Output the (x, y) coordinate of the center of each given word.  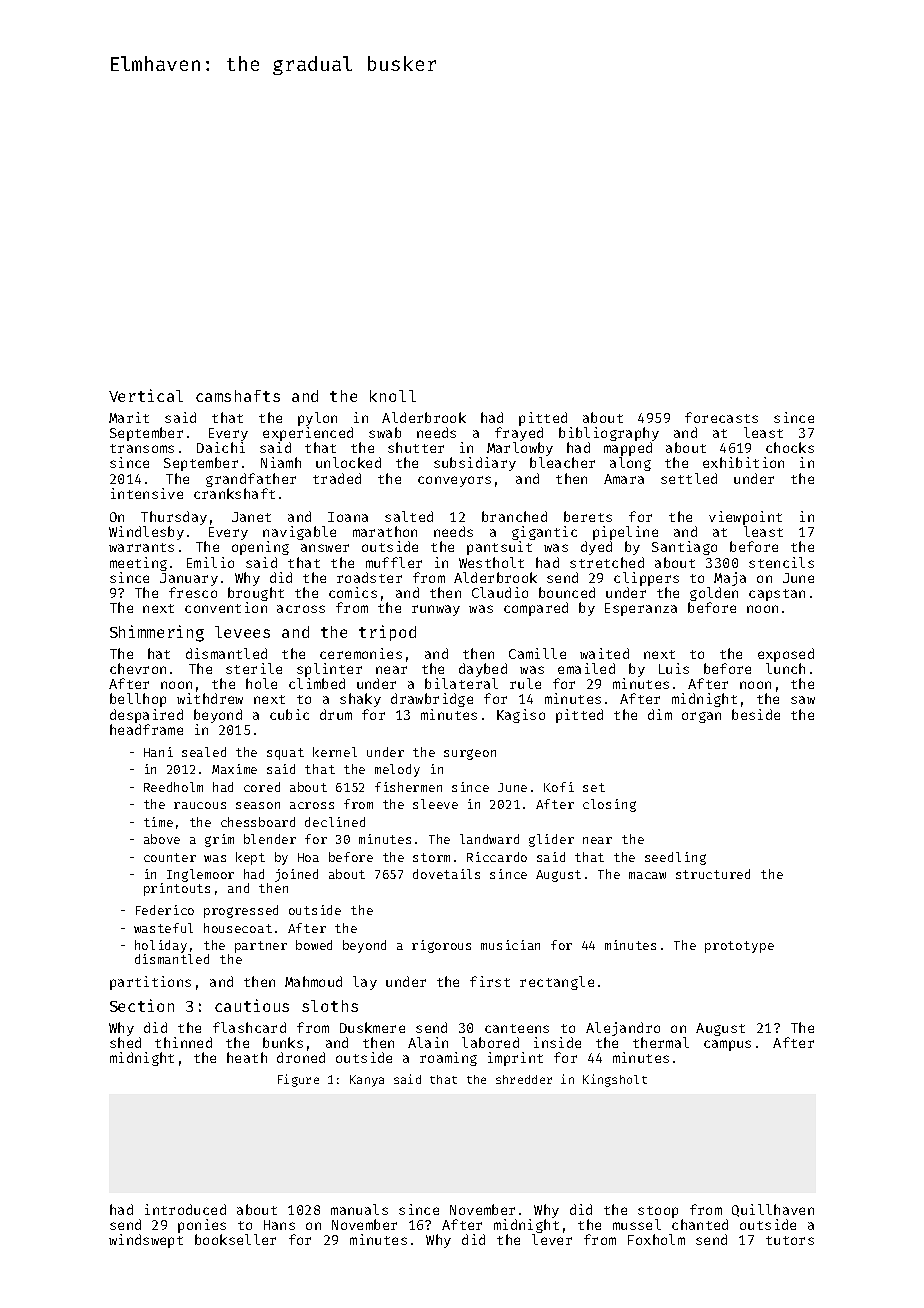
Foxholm (656, 1239)
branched (514, 516)
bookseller (235, 1239)
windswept (146, 1241)
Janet (251, 517)
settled (689, 478)
